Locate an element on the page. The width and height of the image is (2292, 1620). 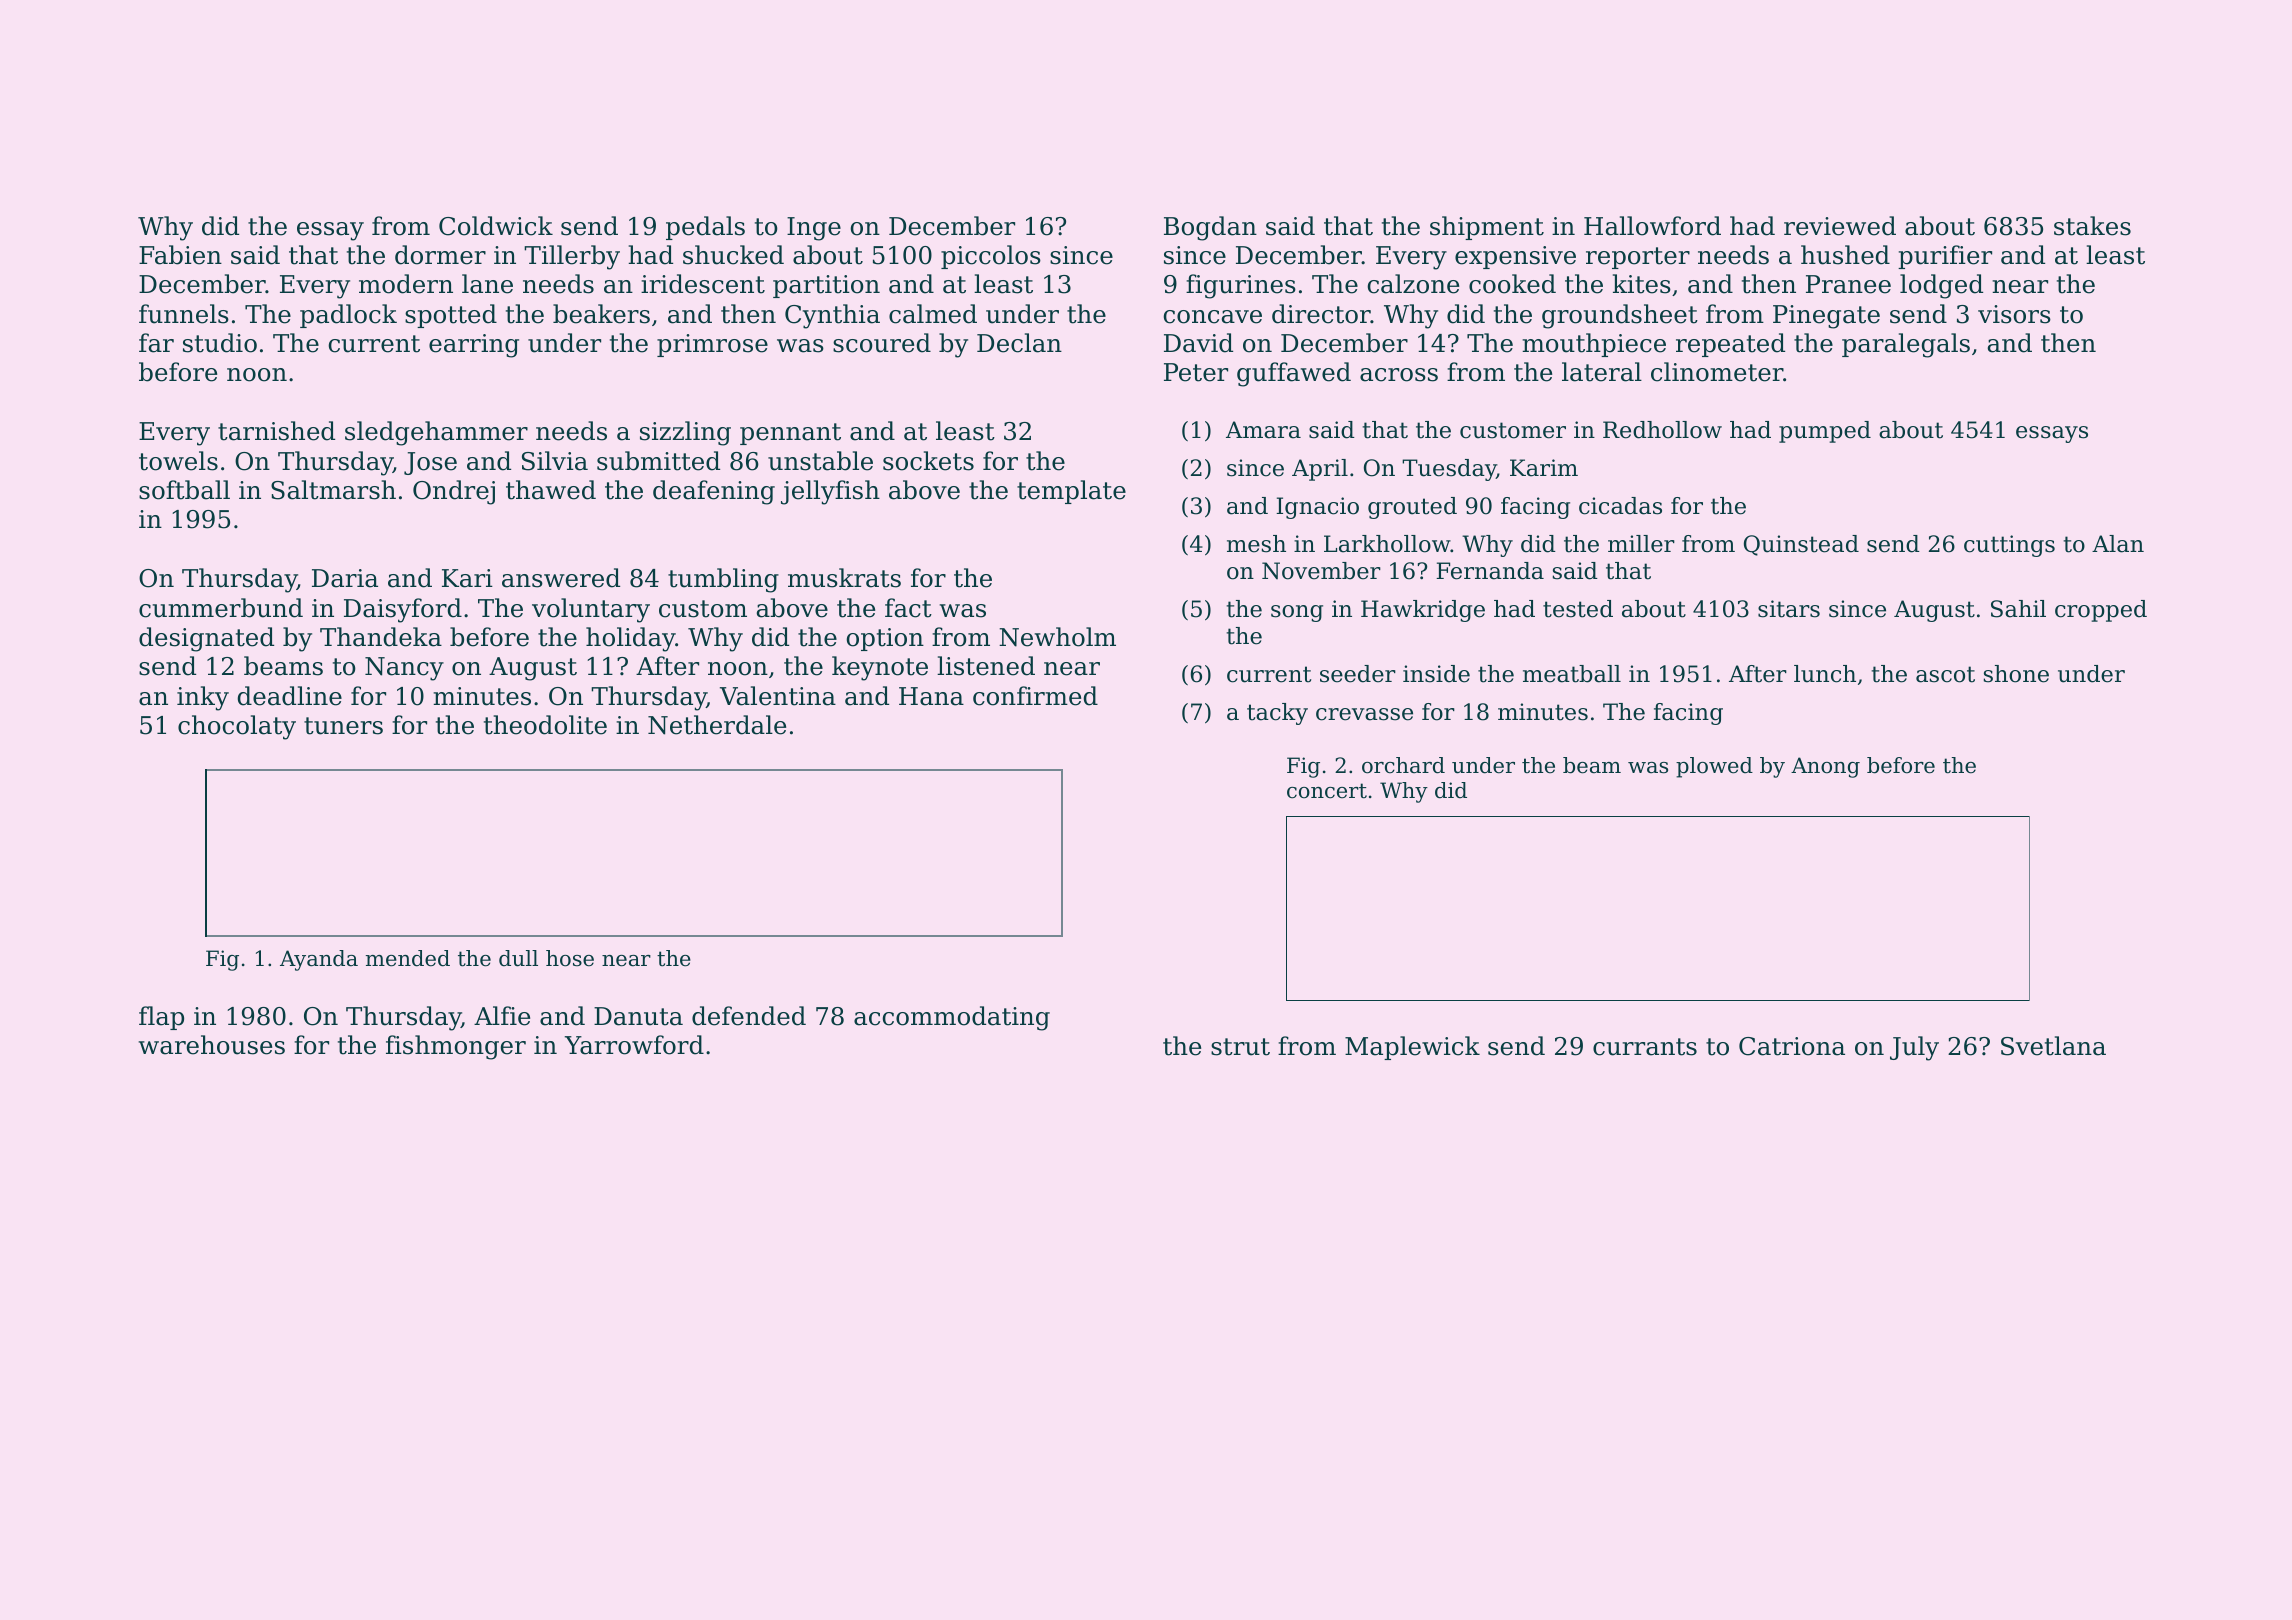
Alfie is located at coordinates (502, 1016).
